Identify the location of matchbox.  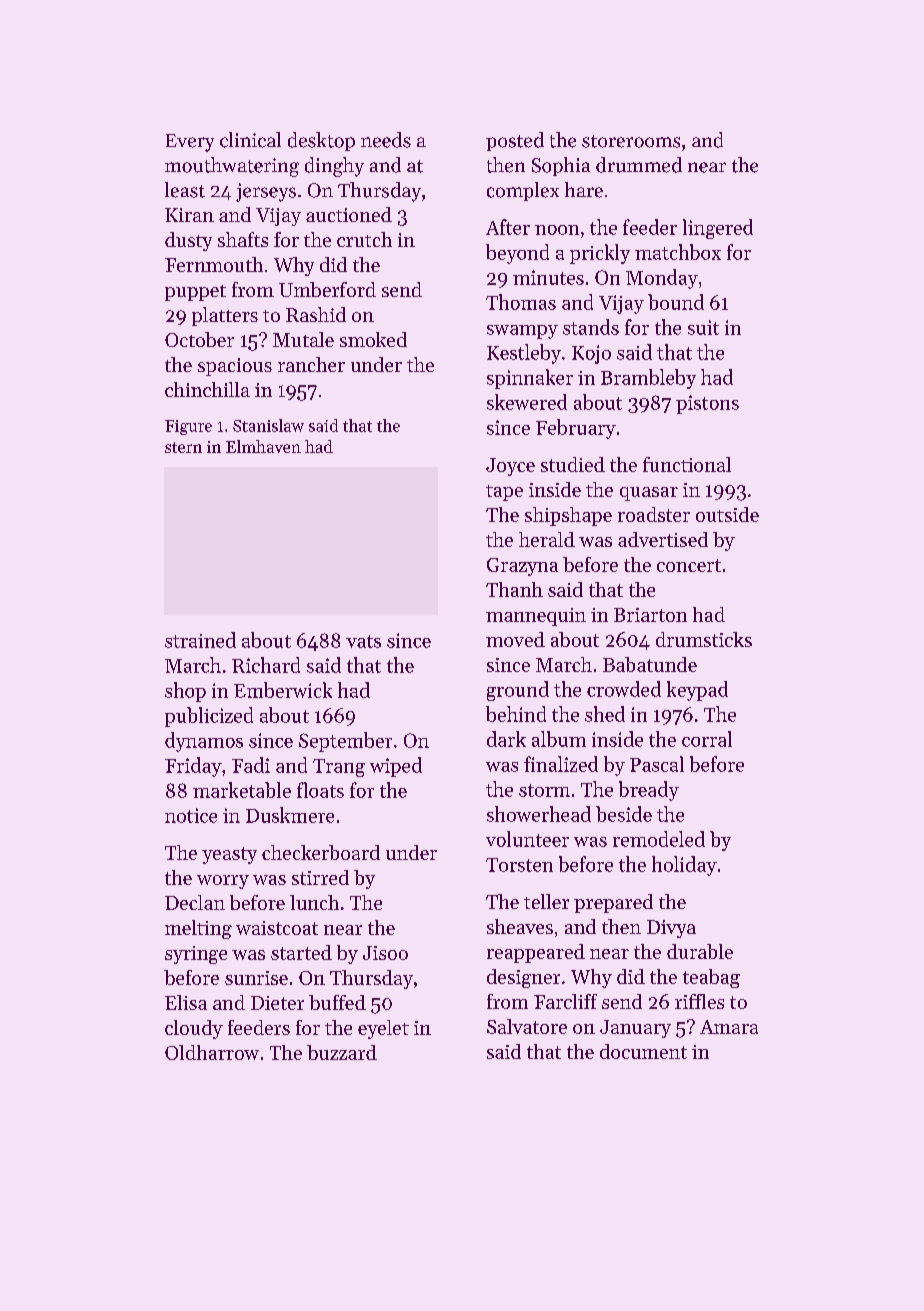
(678, 252).
